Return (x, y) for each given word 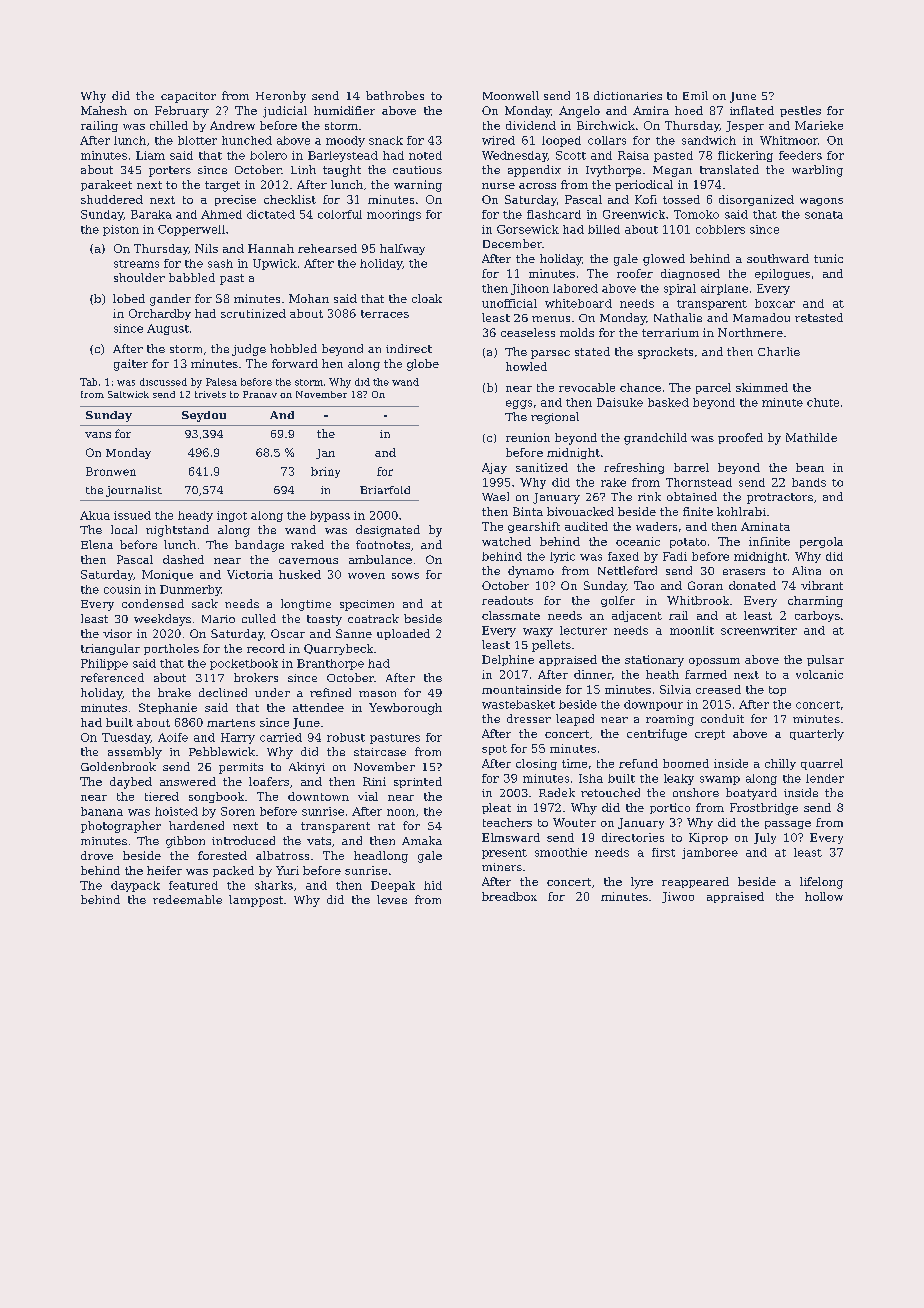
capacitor (188, 97)
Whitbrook (698, 600)
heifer (164, 870)
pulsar (825, 660)
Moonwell (511, 95)
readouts (507, 600)
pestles (800, 111)
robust (346, 737)
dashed (183, 559)
